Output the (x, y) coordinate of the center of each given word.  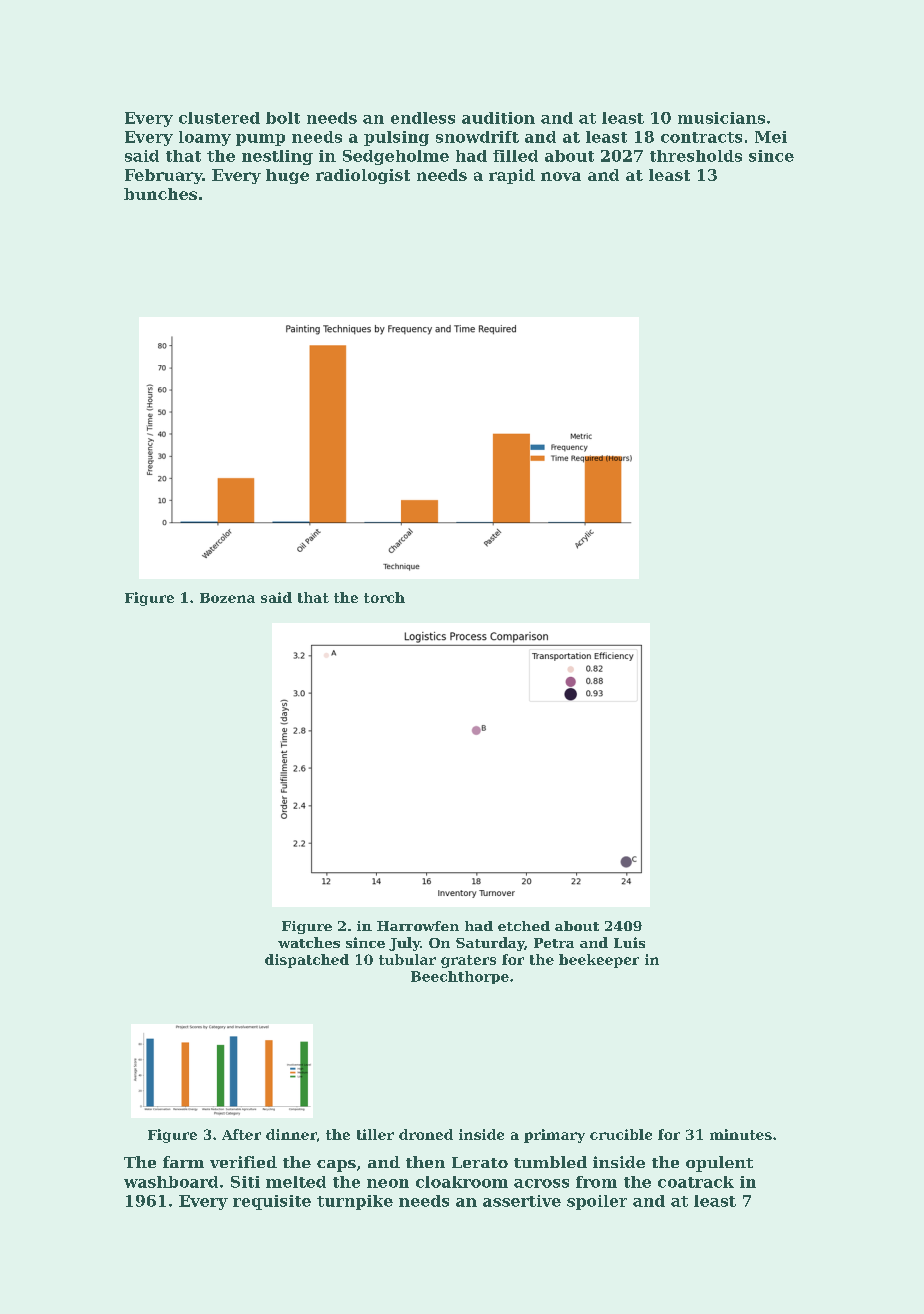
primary (554, 1136)
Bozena (227, 598)
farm (183, 1162)
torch (384, 597)
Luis (629, 942)
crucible (621, 1134)
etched (524, 926)
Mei (771, 137)
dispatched (307, 961)
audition (498, 118)
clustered (219, 118)
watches (309, 942)
